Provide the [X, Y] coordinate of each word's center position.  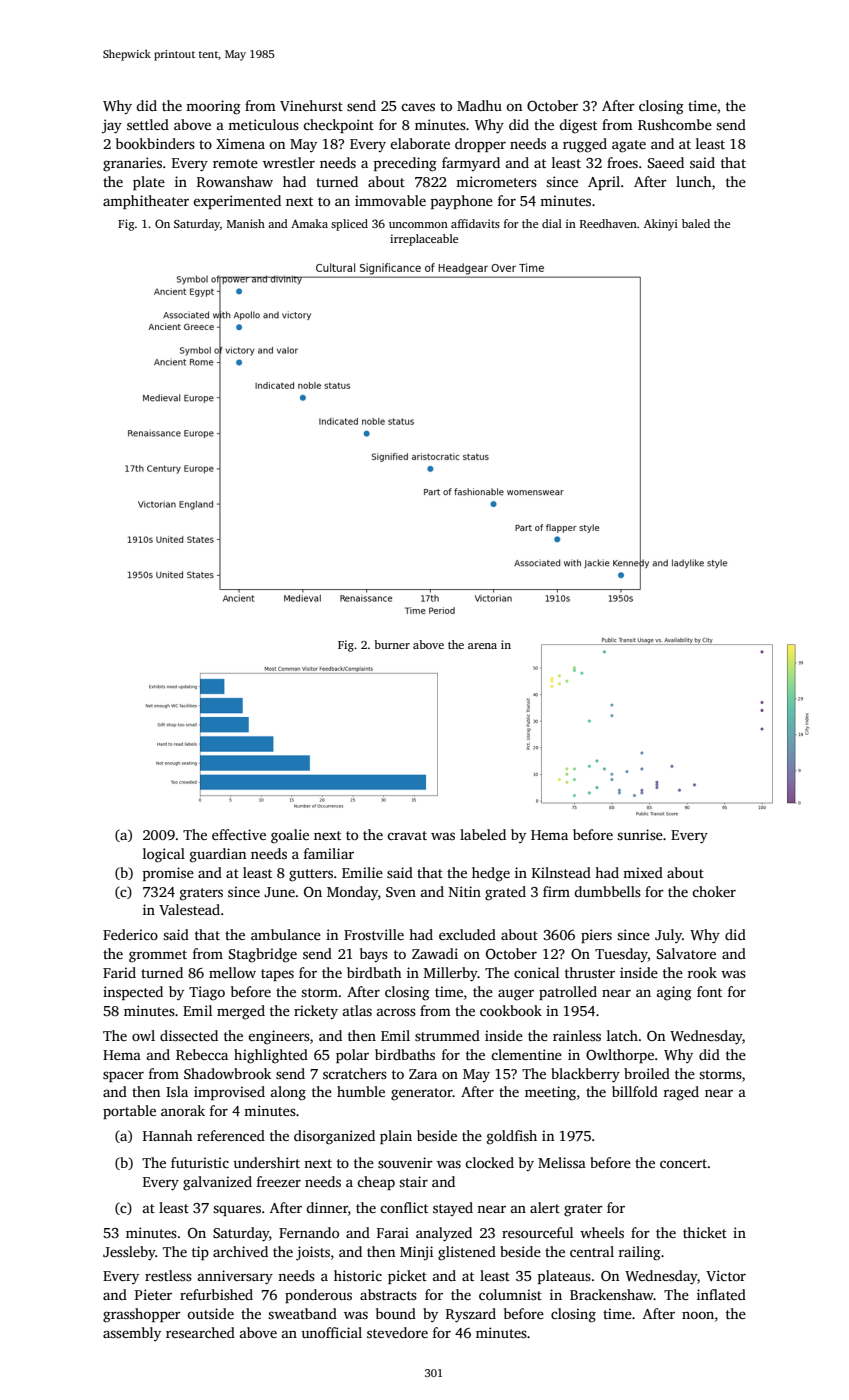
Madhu [479, 105]
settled [148, 124]
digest [578, 126]
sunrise [640, 834]
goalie [290, 836]
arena [482, 646]
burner [392, 644]
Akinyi [661, 225]
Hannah [168, 1135]
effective [239, 834]
